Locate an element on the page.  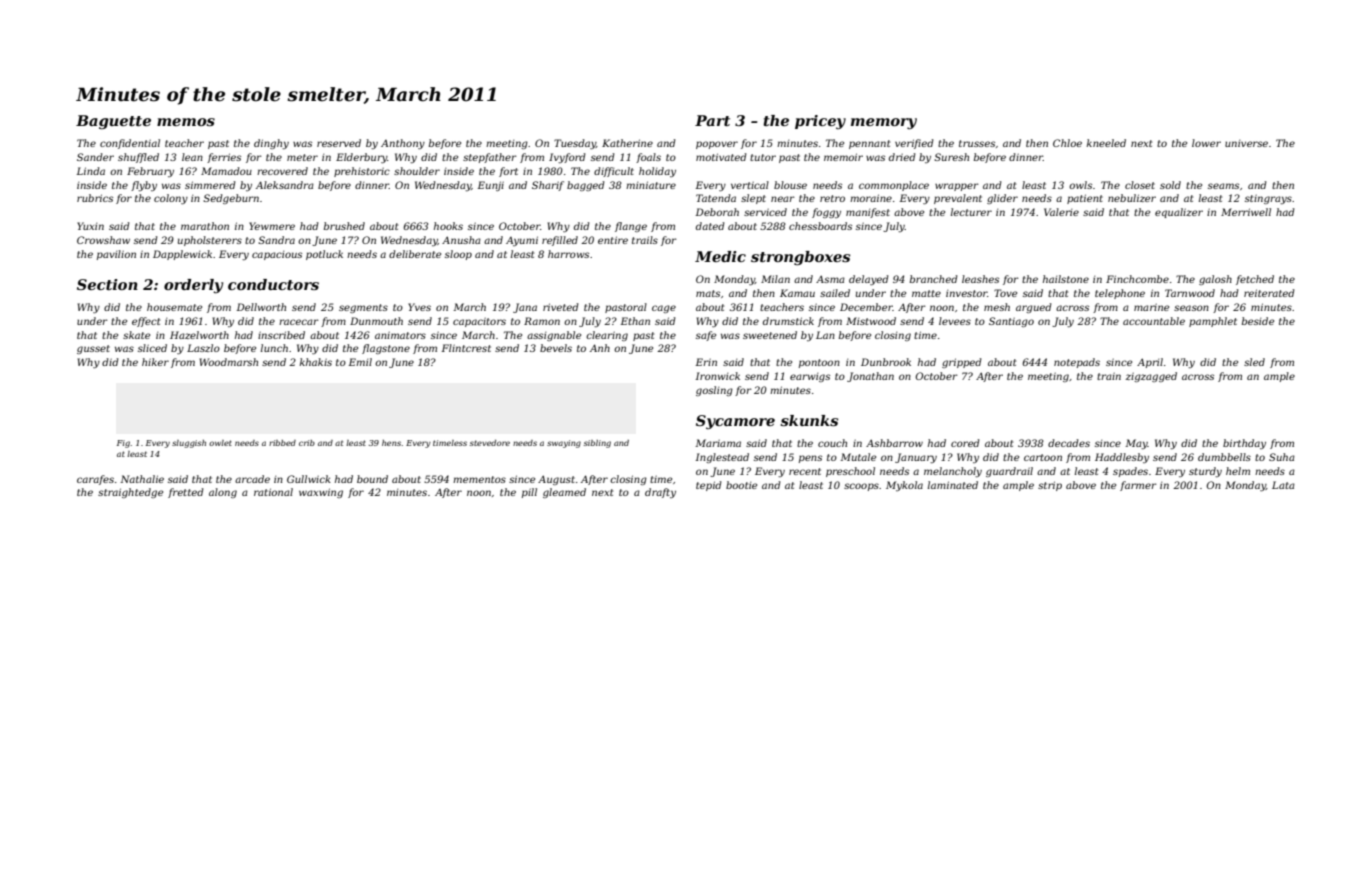
memos is located at coordinates (186, 122).
